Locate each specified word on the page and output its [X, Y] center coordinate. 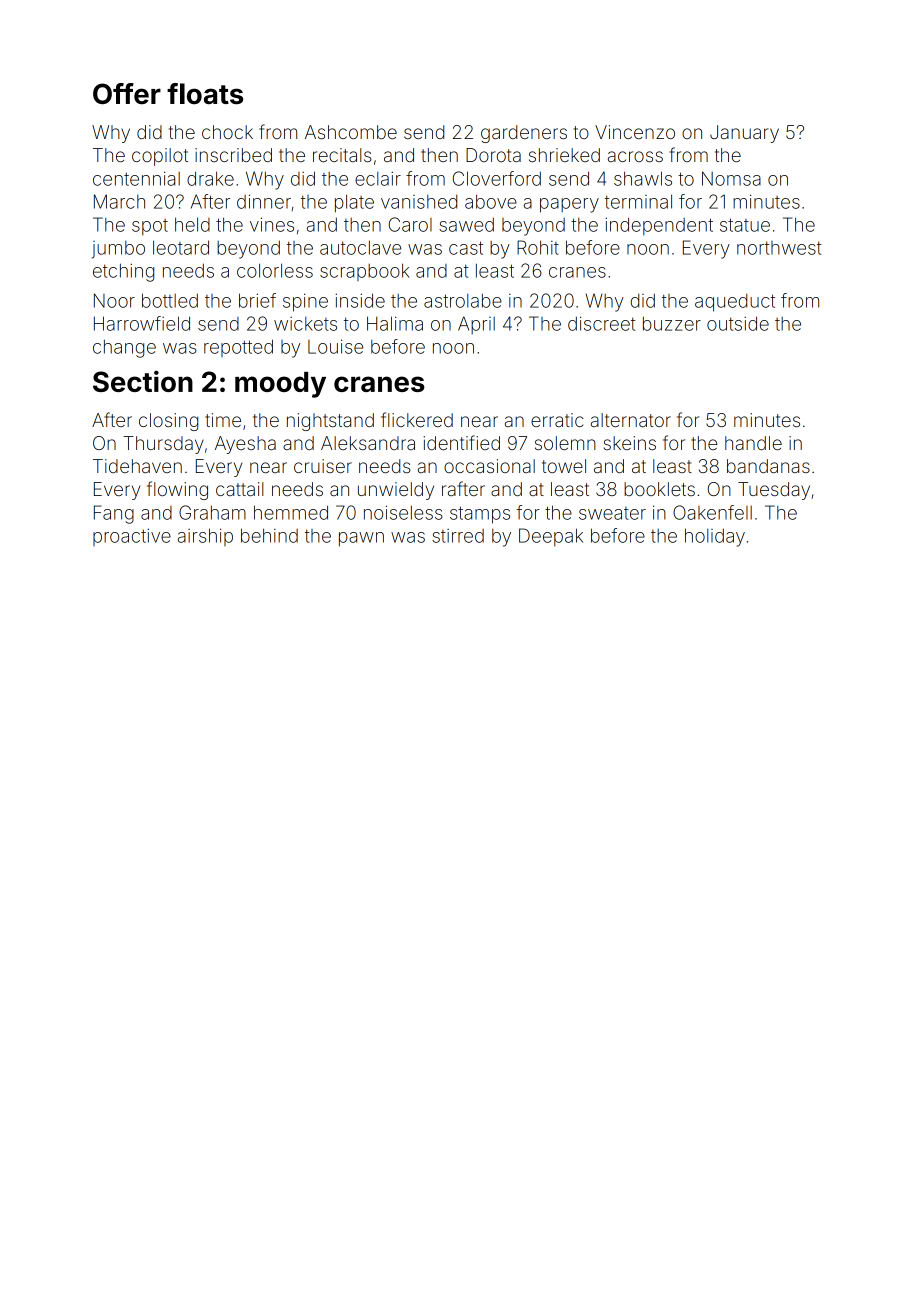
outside [738, 323]
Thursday [163, 445]
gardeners [524, 134]
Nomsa [731, 178]
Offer [127, 93]
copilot [160, 157]
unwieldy [396, 491]
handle [753, 443]
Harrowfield [142, 323]
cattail [239, 489]
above [491, 201]
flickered [417, 419]
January [744, 134]
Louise [335, 346]
